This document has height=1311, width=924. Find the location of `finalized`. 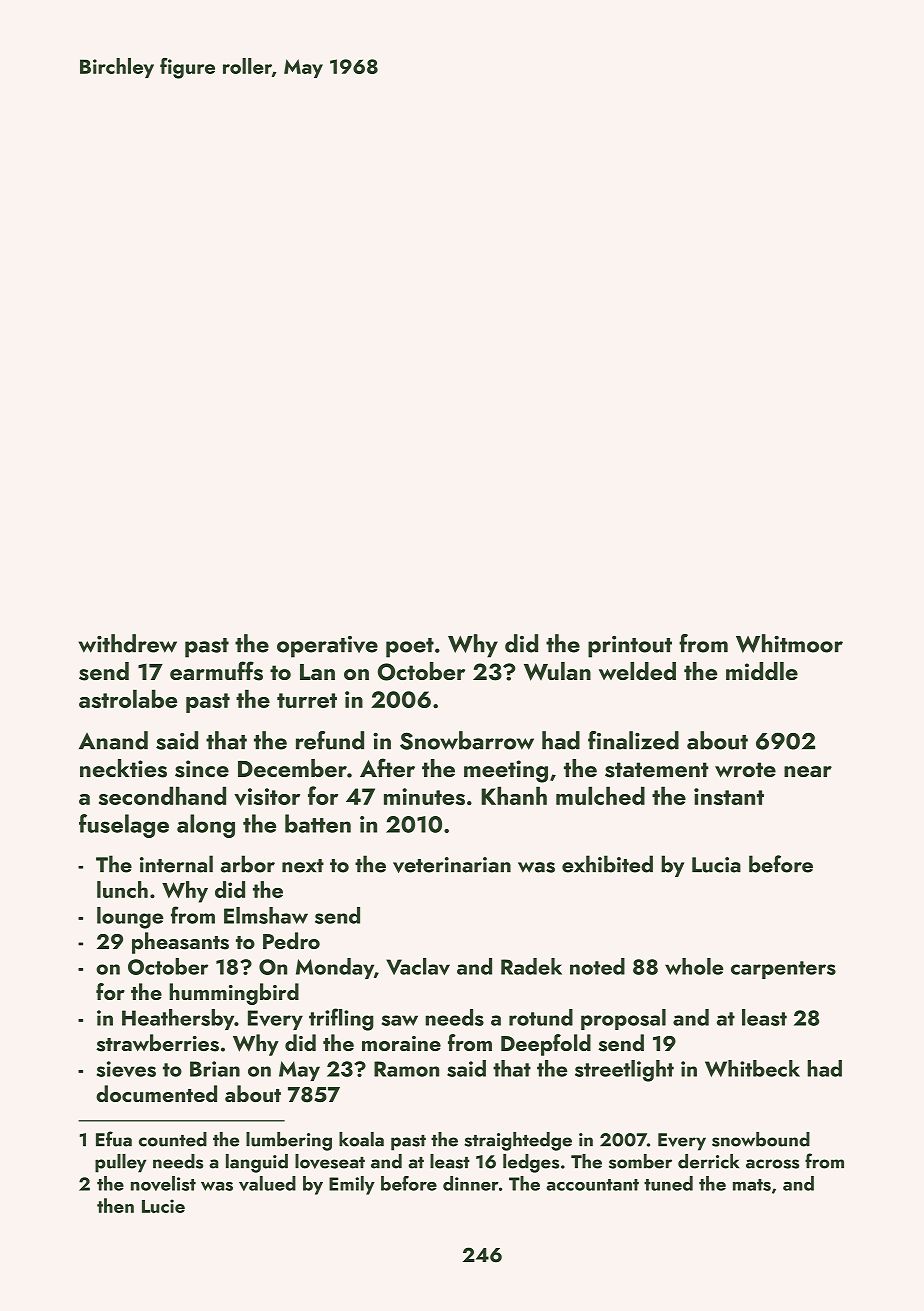

finalized is located at coordinates (633, 740).
